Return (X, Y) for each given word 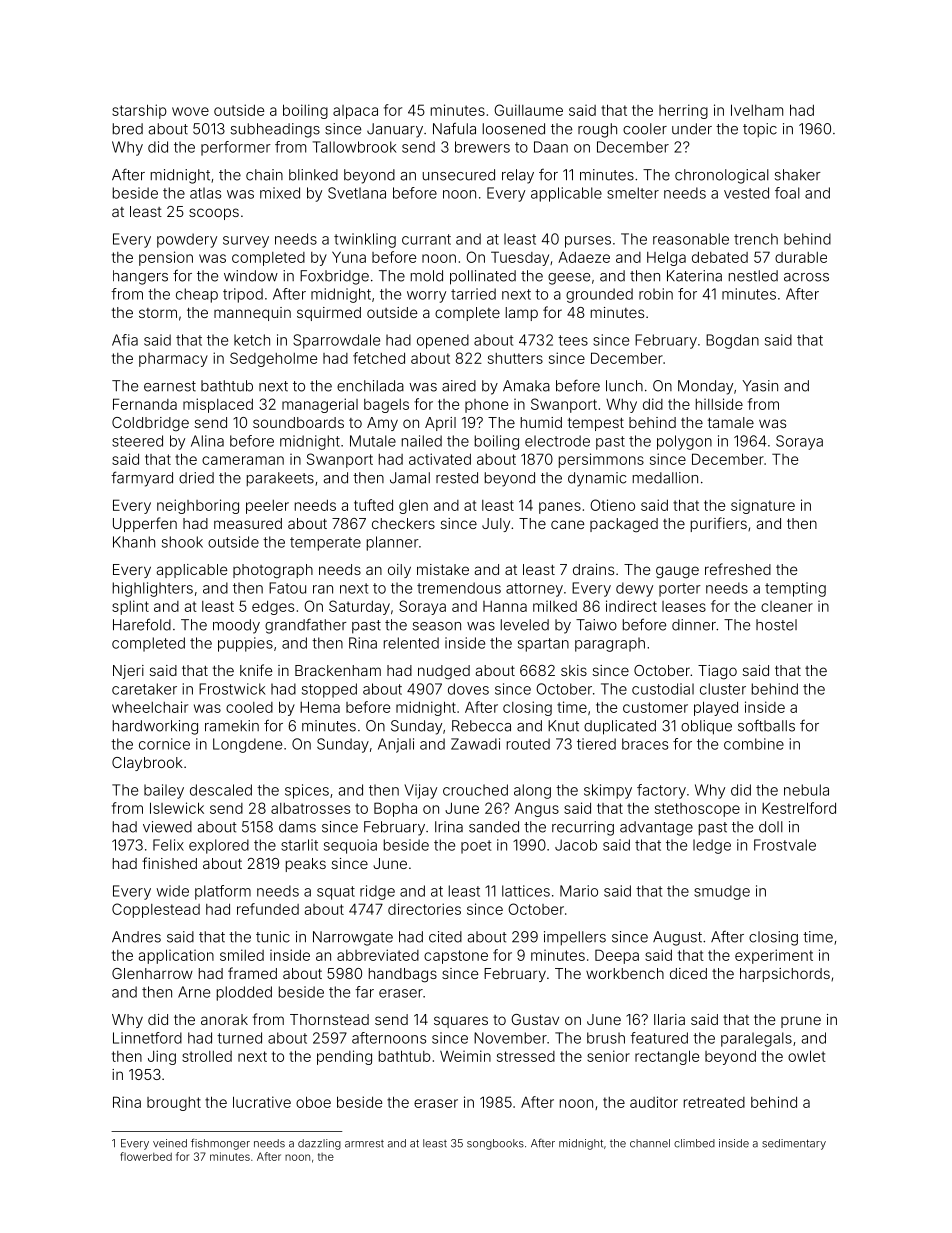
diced (688, 973)
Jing (162, 1057)
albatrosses (310, 808)
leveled (525, 625)
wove (190, 111)
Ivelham (757, 110)
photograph (273, 571)
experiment (774, 956)
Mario (579, 891)
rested (457, 478)
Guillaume (528, 110)
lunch (624, 386)
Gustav (535, 1019)
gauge (677, 572)
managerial (320, 405)
